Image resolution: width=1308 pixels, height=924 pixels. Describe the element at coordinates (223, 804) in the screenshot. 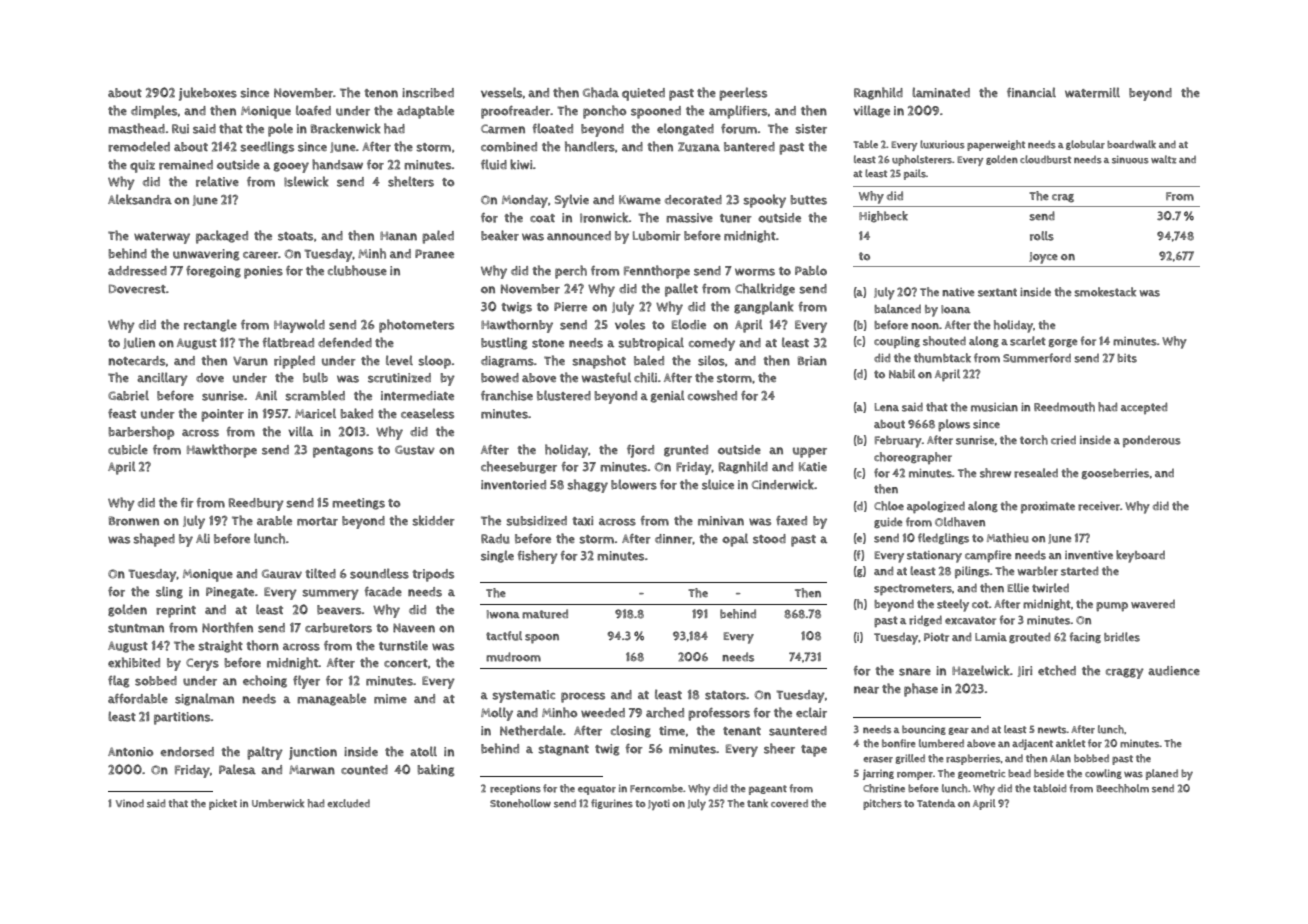

I see `picket` at that location.
